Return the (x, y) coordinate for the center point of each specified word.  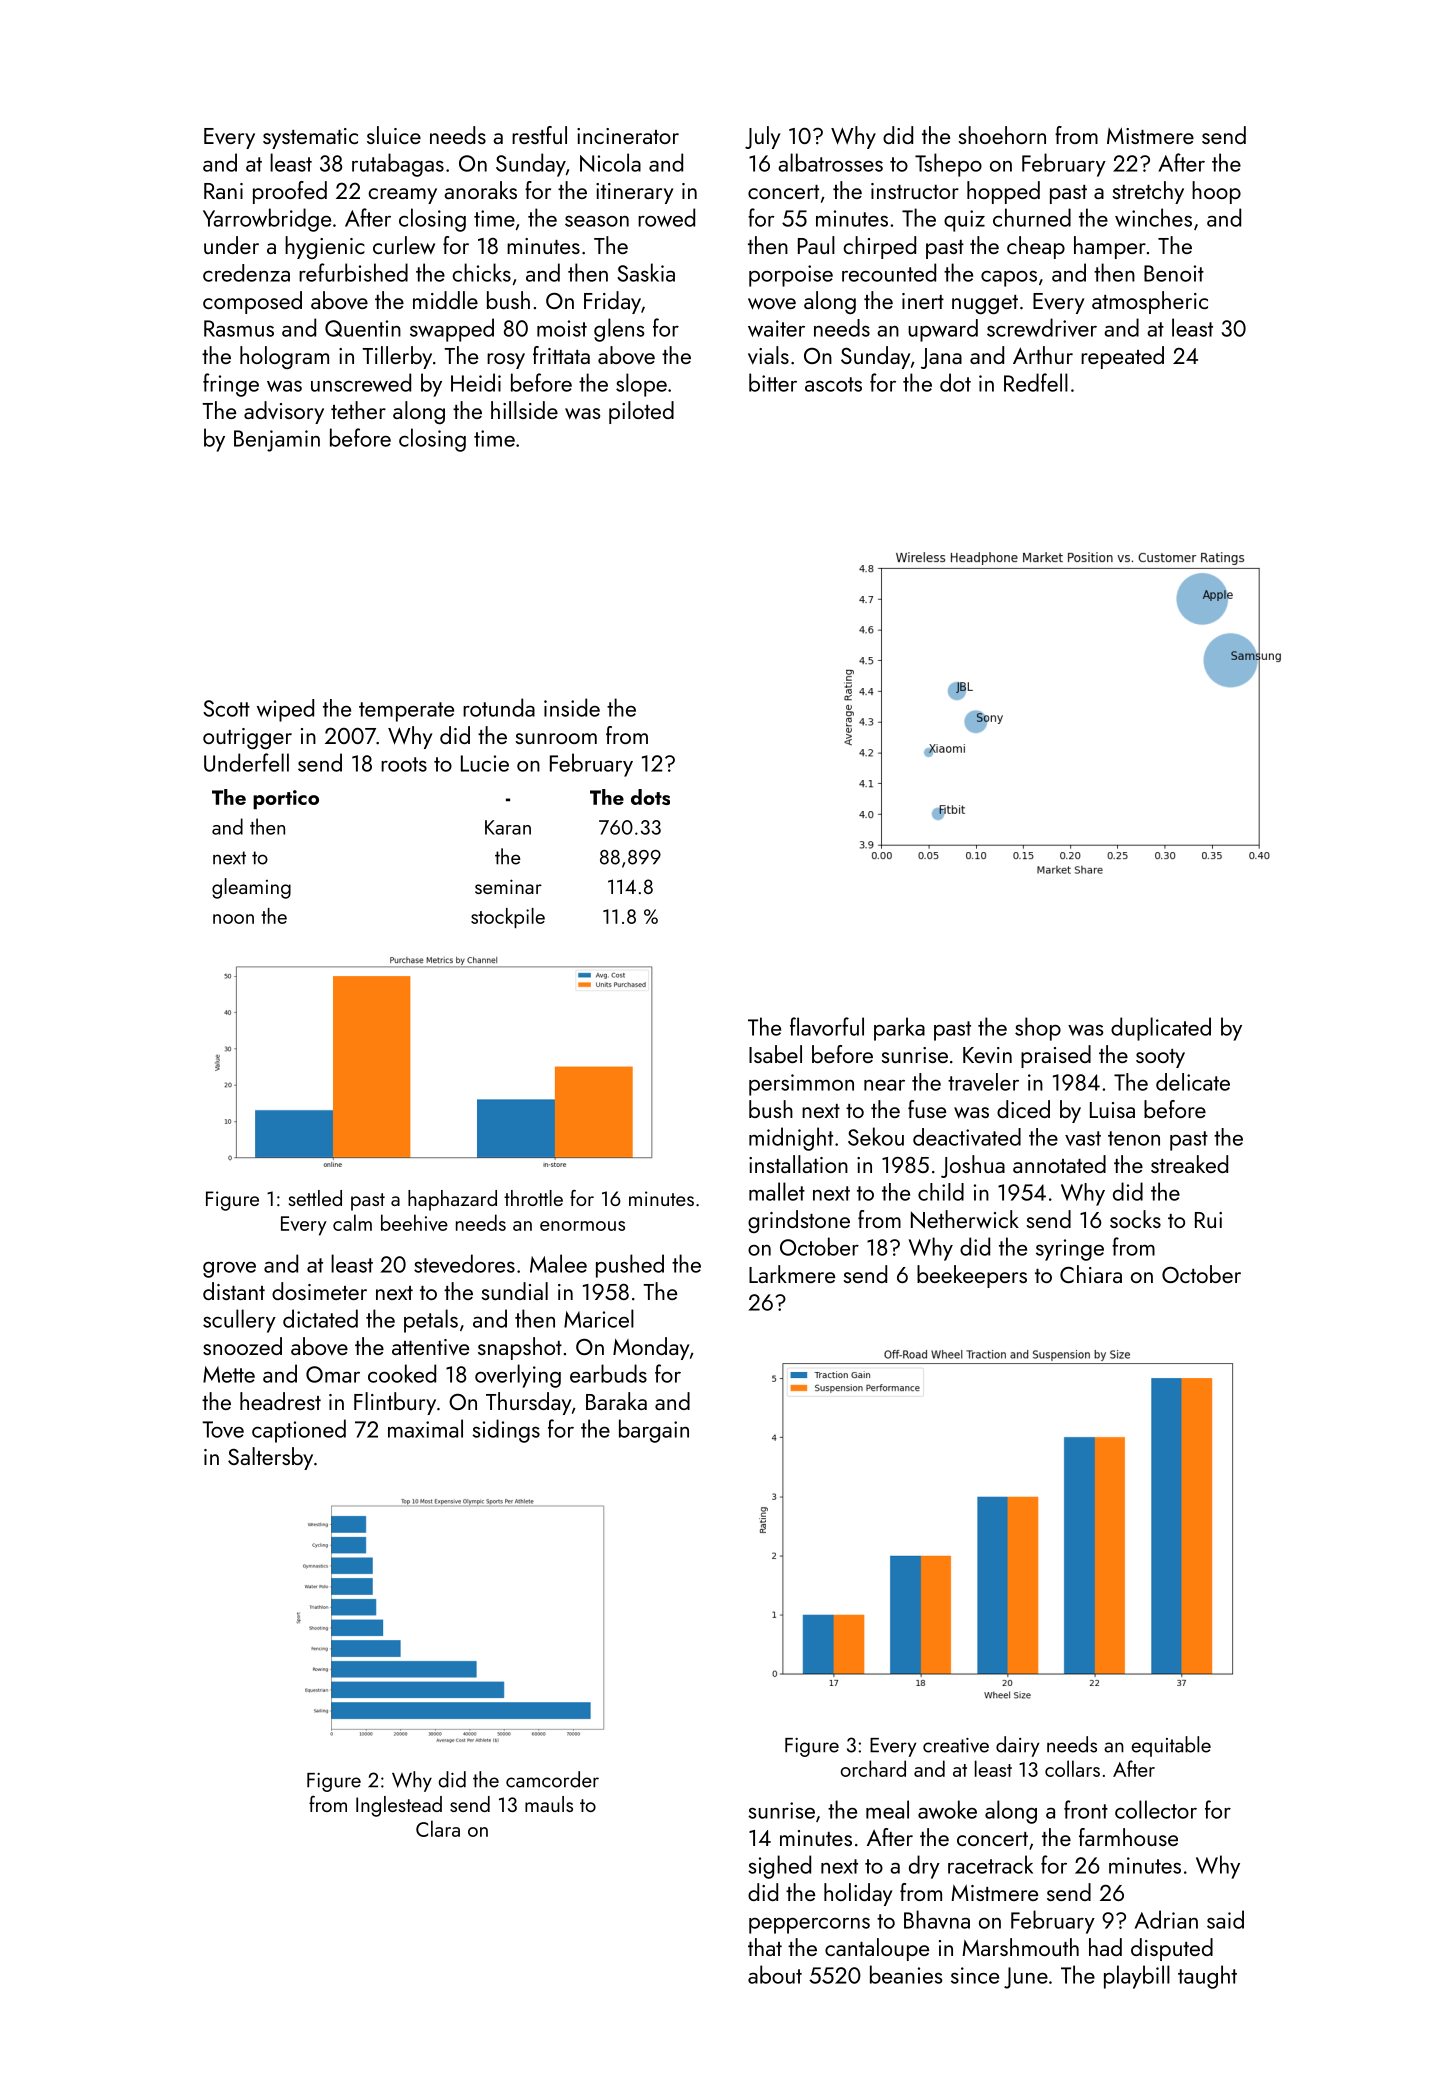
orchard (873, 1768)
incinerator (628, 136)
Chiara (1091, 1274)
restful (539, 135)
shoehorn (1002, 135)
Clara (438, 1828)
